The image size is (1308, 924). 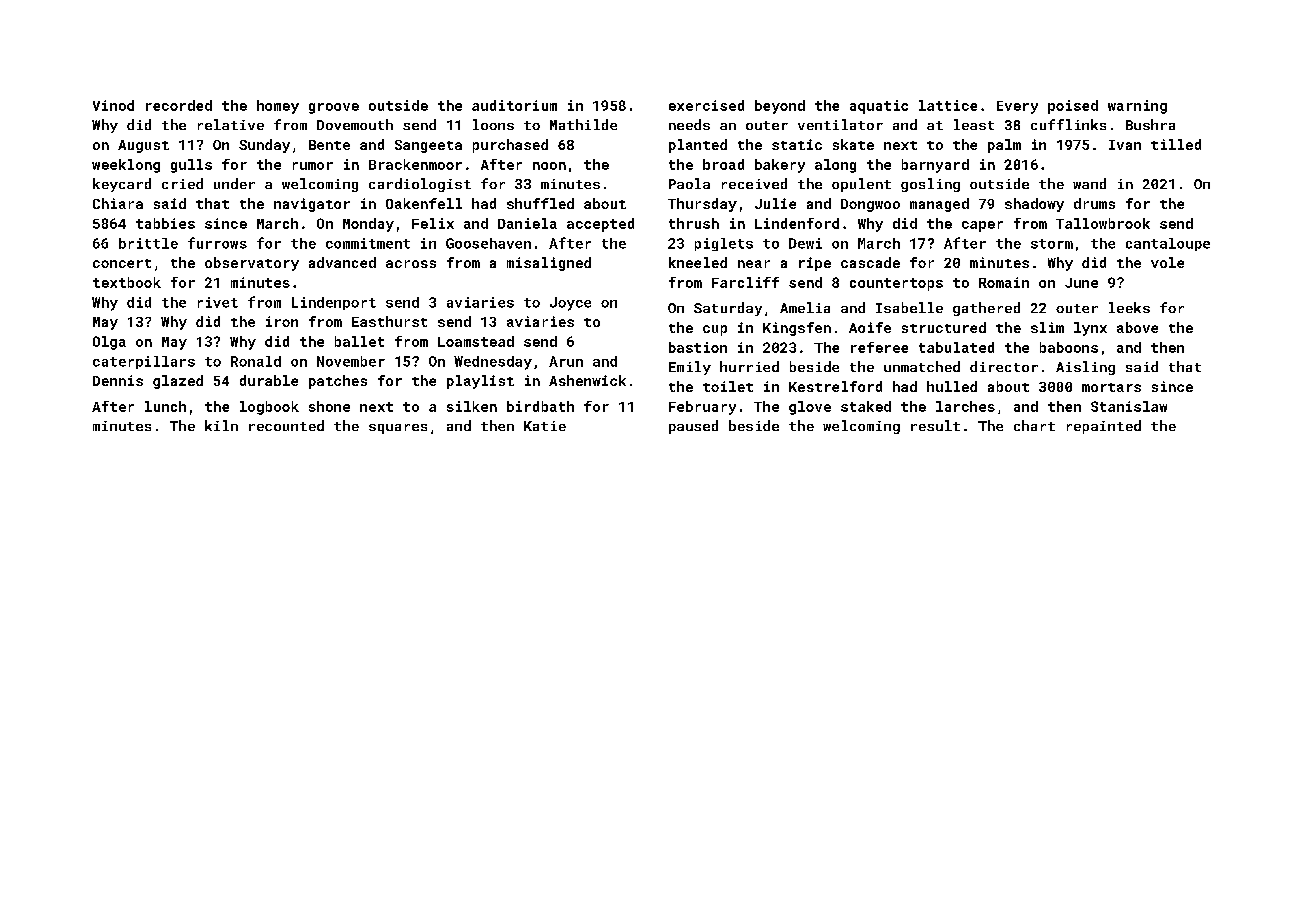 I want to click on under, so click(x=234, y=183).
